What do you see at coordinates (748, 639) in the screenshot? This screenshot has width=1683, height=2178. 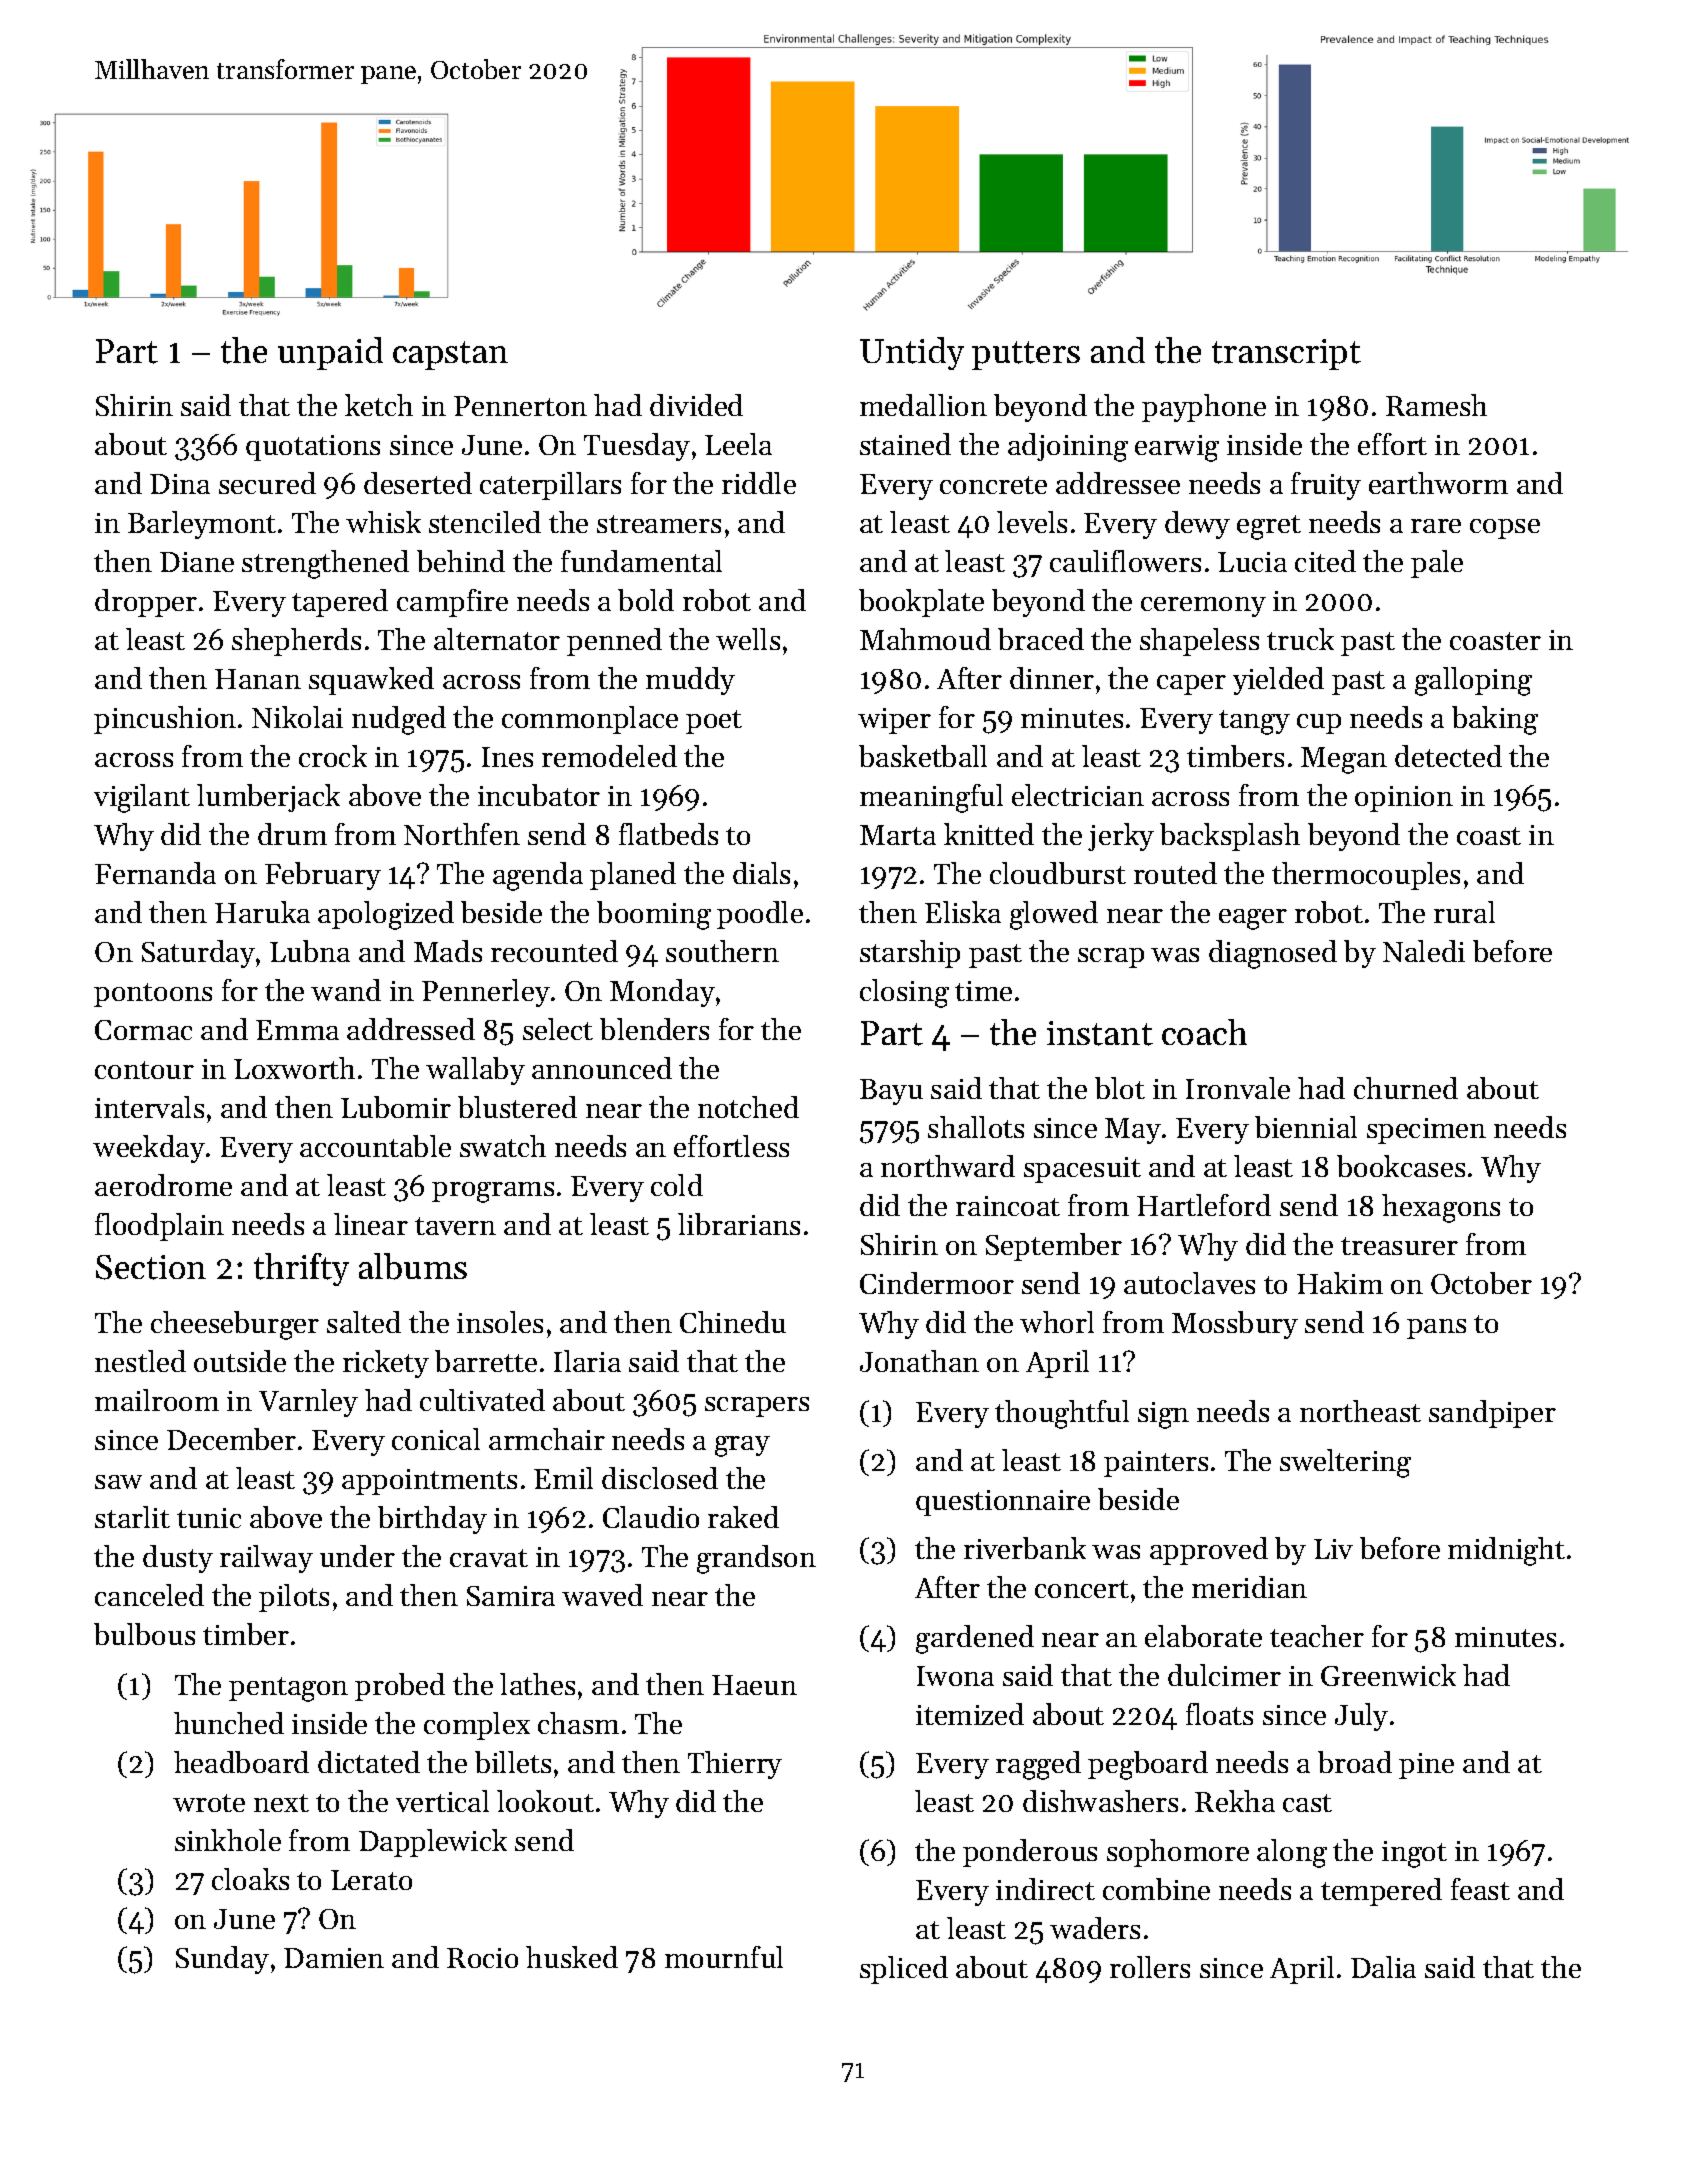 I see `wells` at bounding box center [748, 639].
